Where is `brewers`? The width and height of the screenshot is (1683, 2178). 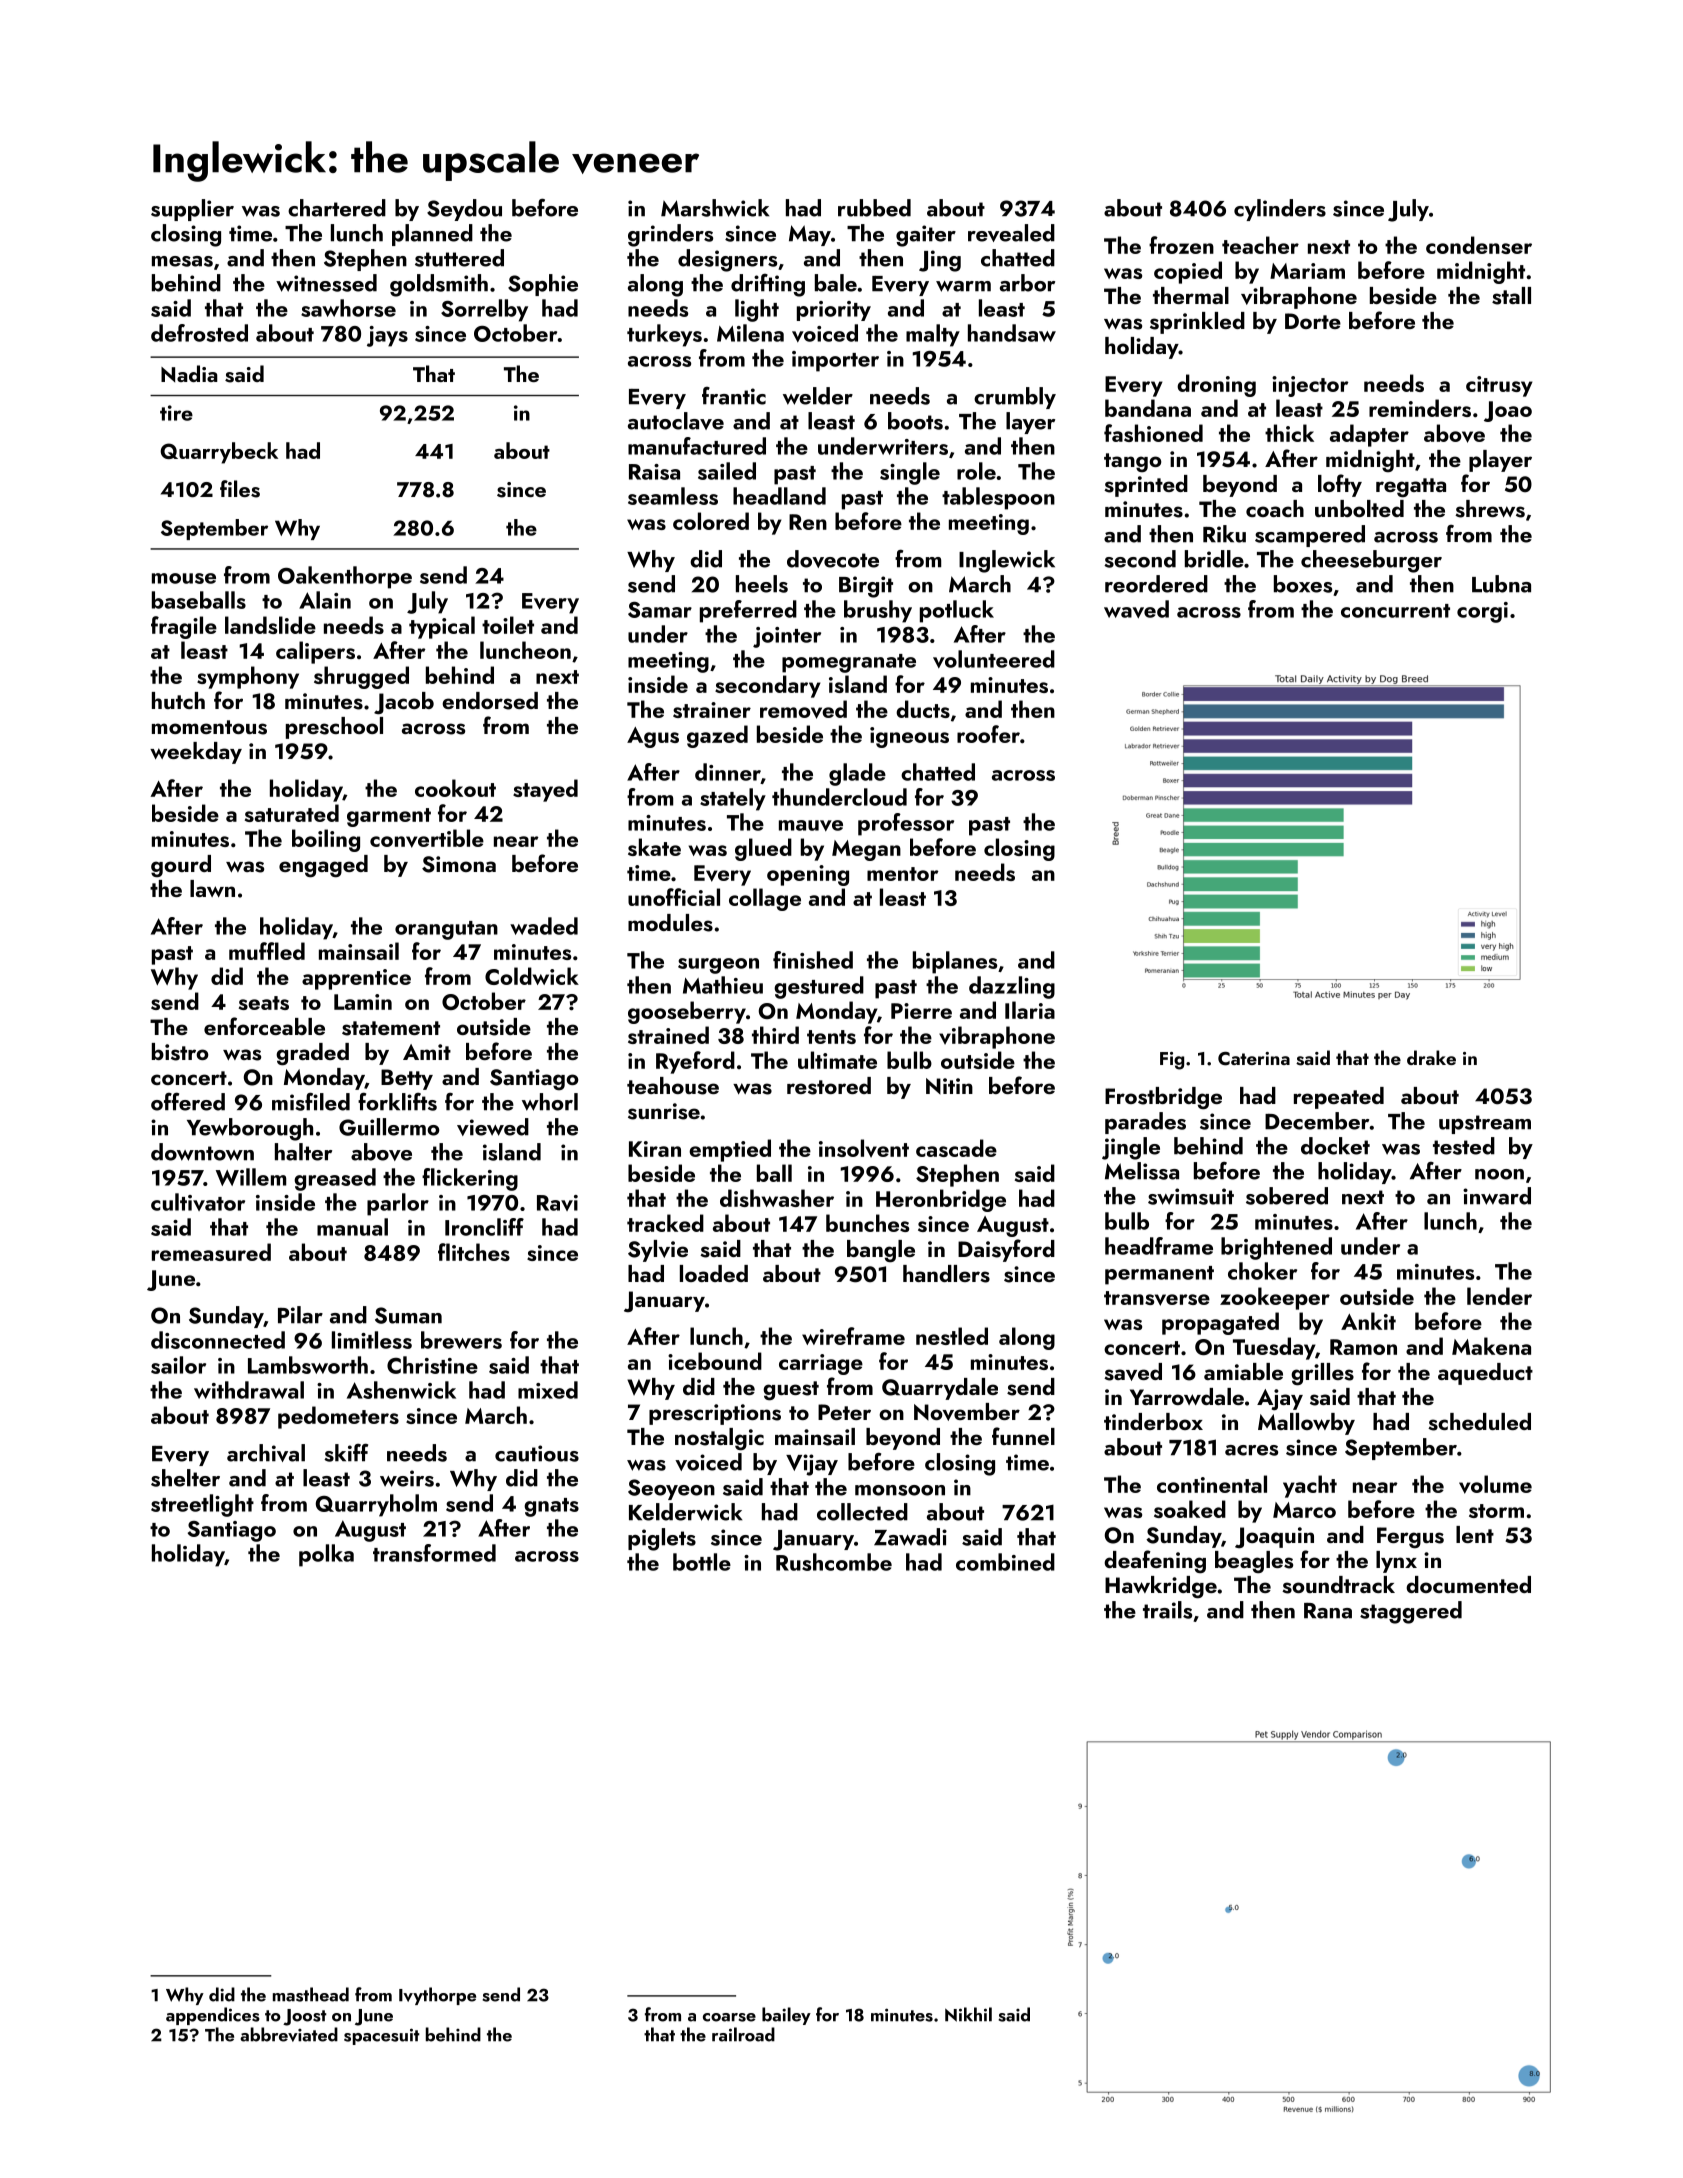 brewers is located at coordinates (461, 1340).
